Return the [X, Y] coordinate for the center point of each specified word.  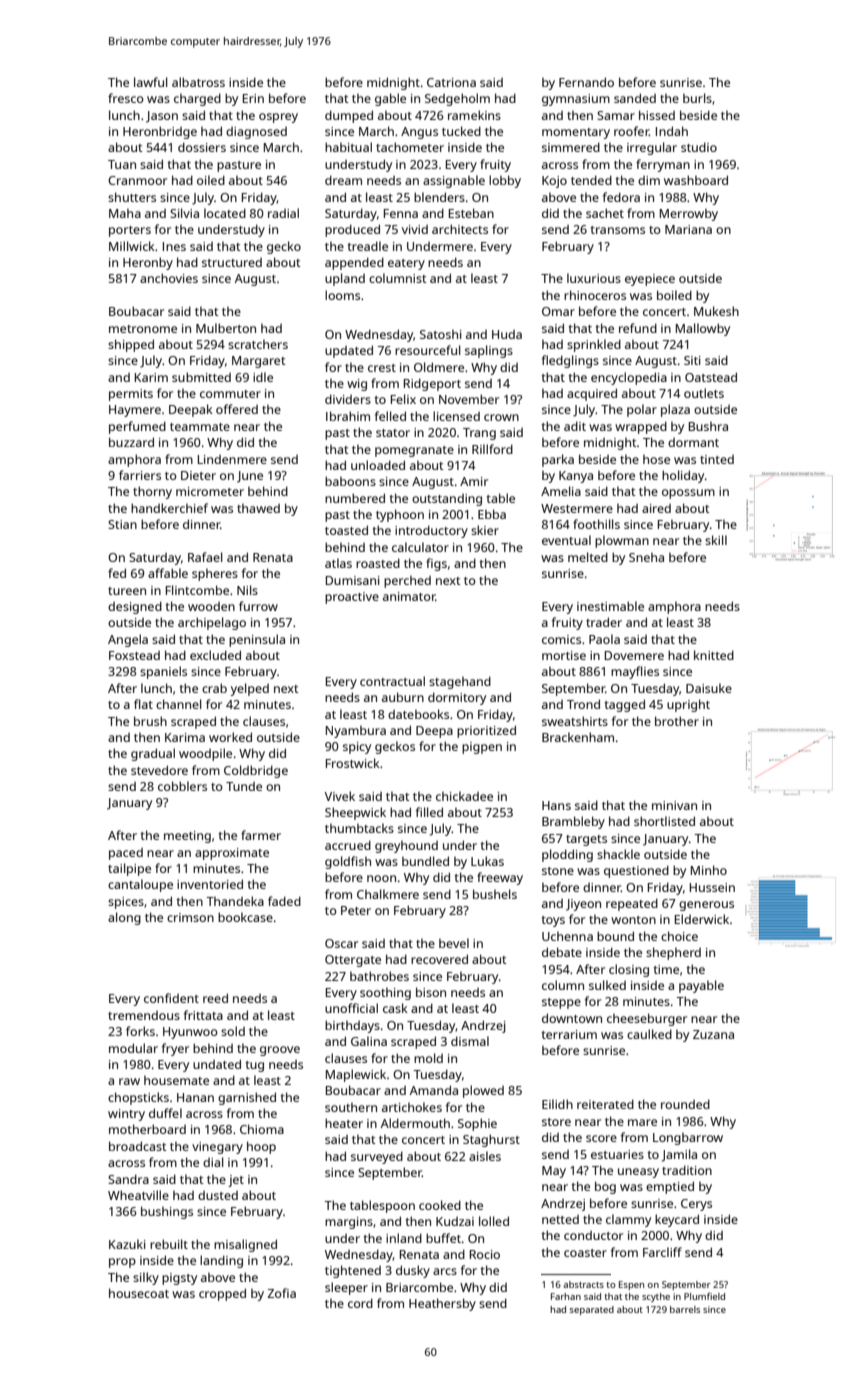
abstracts [583, 1284]
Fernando [586, 82]
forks [140, 1031]
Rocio [485, 1254]
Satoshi [441, 334]
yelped [250, 689]
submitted [201, 377]
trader [604, 622]
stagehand [460, 682]
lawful [151, 82]
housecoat [139, 1293]
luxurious [594, 278]
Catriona [451, 82]
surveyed [377, 1157]
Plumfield [704, 1296]
